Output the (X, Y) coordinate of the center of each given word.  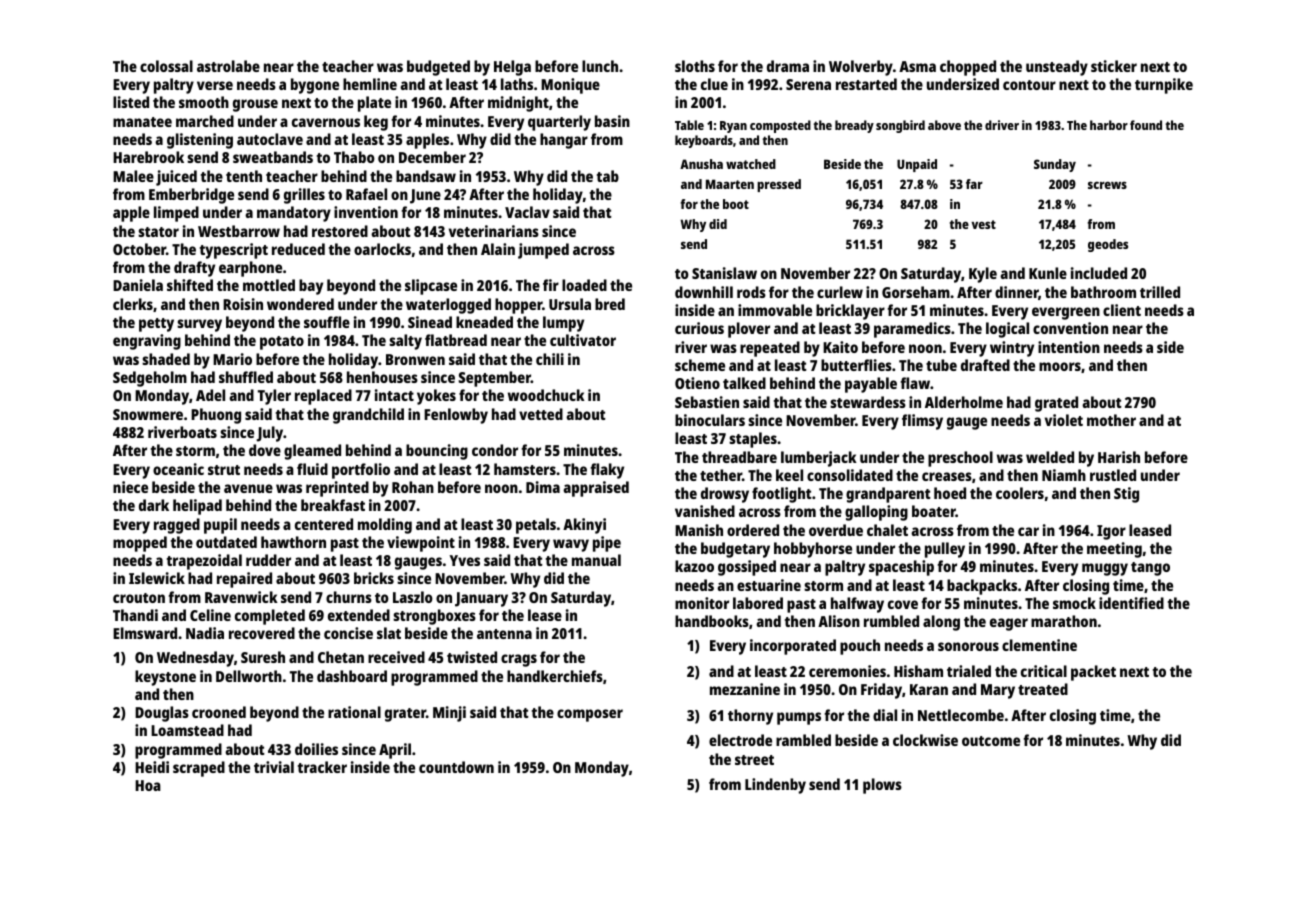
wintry (1012, 349)
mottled (269, 285)
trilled (1160, 292)
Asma (917, 66)
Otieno (697, 383)
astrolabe (228, 66)
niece (130, 487)
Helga (512, 68)
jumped (543, 251)
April (395, 751)
